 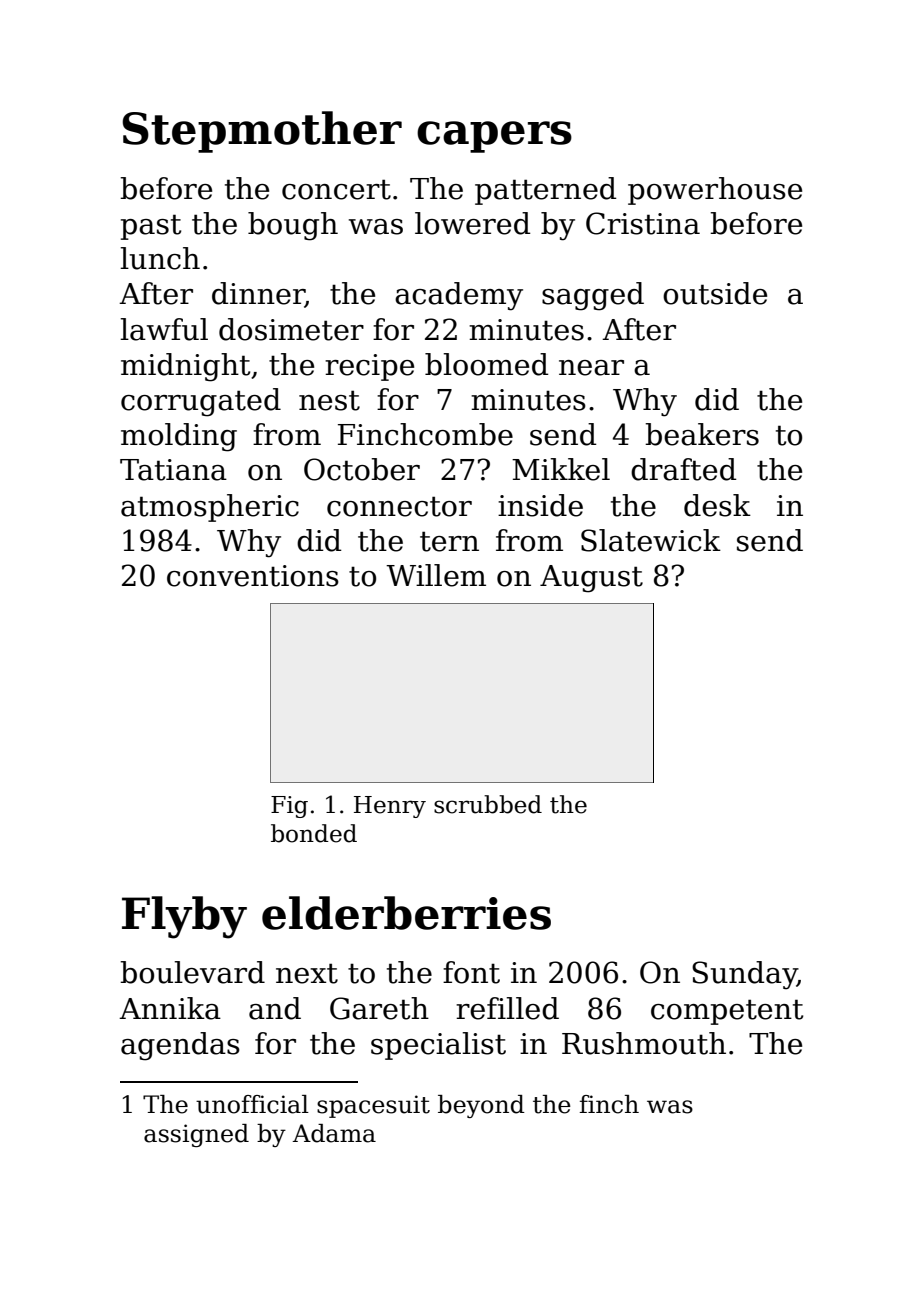 What do you see at coordinates (473, 223) in the screenshot?
I see `lowered` at bounding box center [473, 223].
